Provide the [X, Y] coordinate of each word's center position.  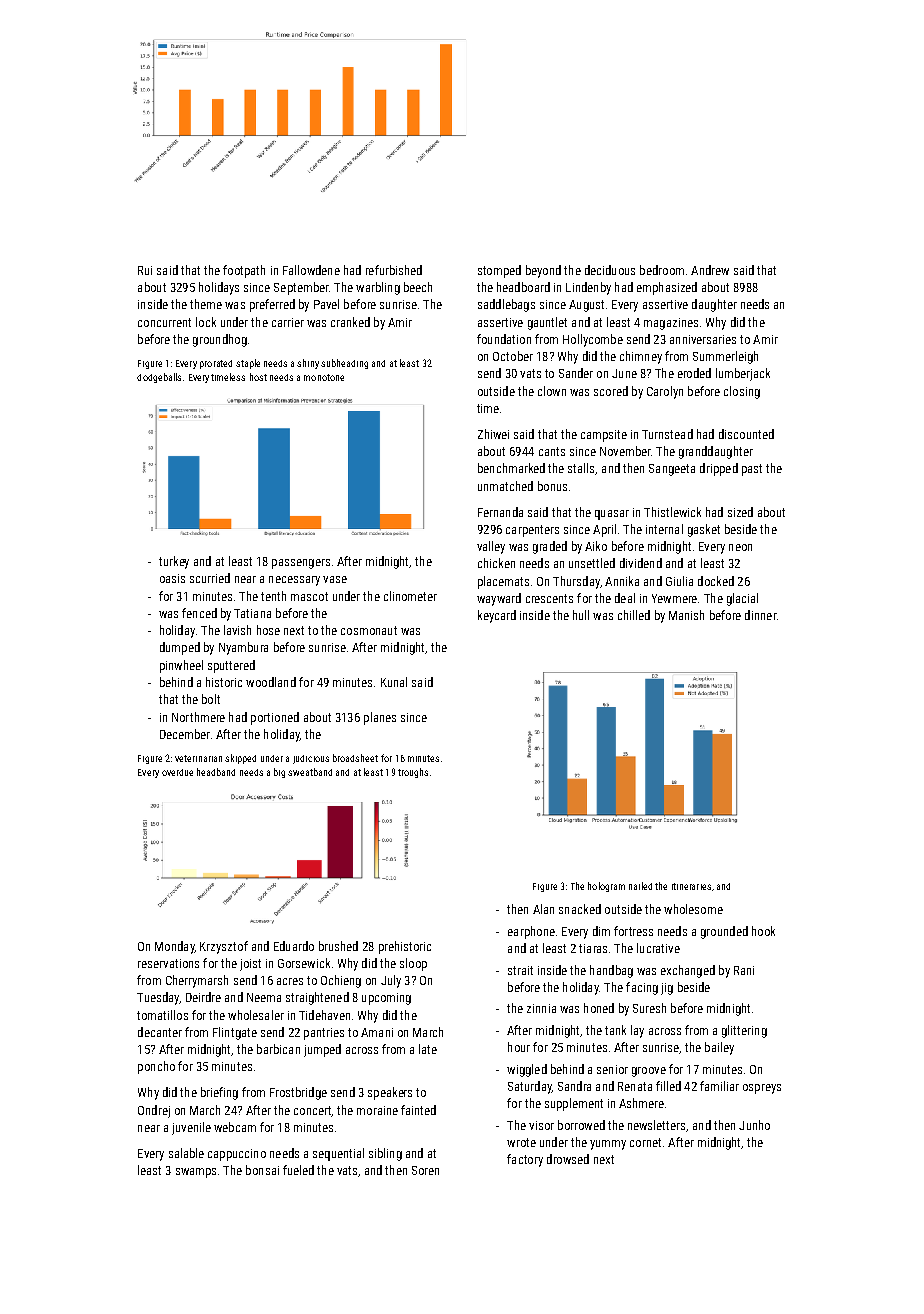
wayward [499, 599]
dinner [760, 615]
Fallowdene [311, 270]
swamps [196, 1173]
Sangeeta [672, 470]
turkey [174, 562]
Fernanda [500, 512]
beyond [543, 271]
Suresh [649, 1008]
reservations [168, 963]
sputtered [231, 666]
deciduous [610, 270]
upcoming [386, 999]
